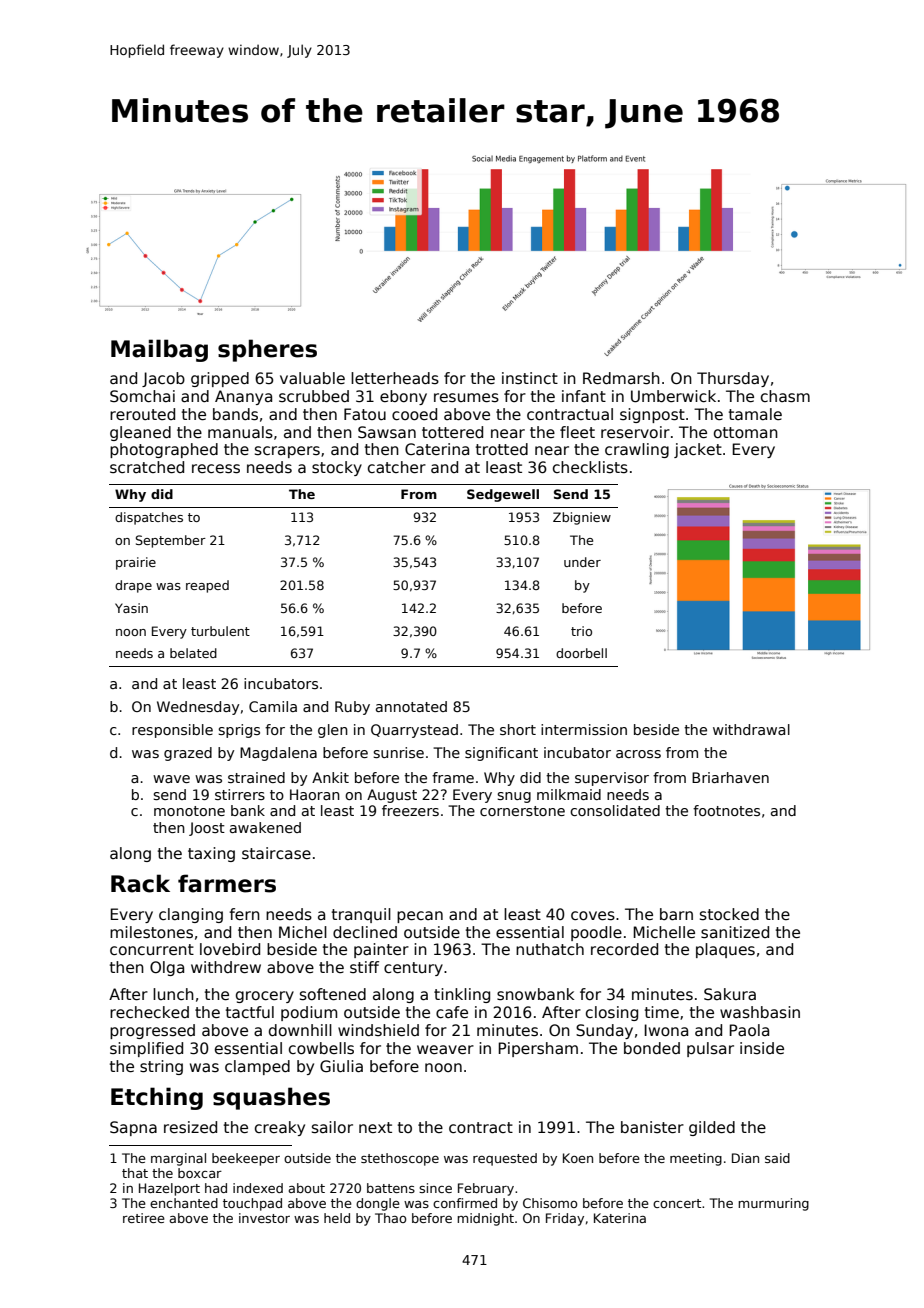 The width and height of the image is (924, 1308). What do you see at coordinates (159, 350) in the image?
I see `Mailbag` at bounding box center [159, 350].
